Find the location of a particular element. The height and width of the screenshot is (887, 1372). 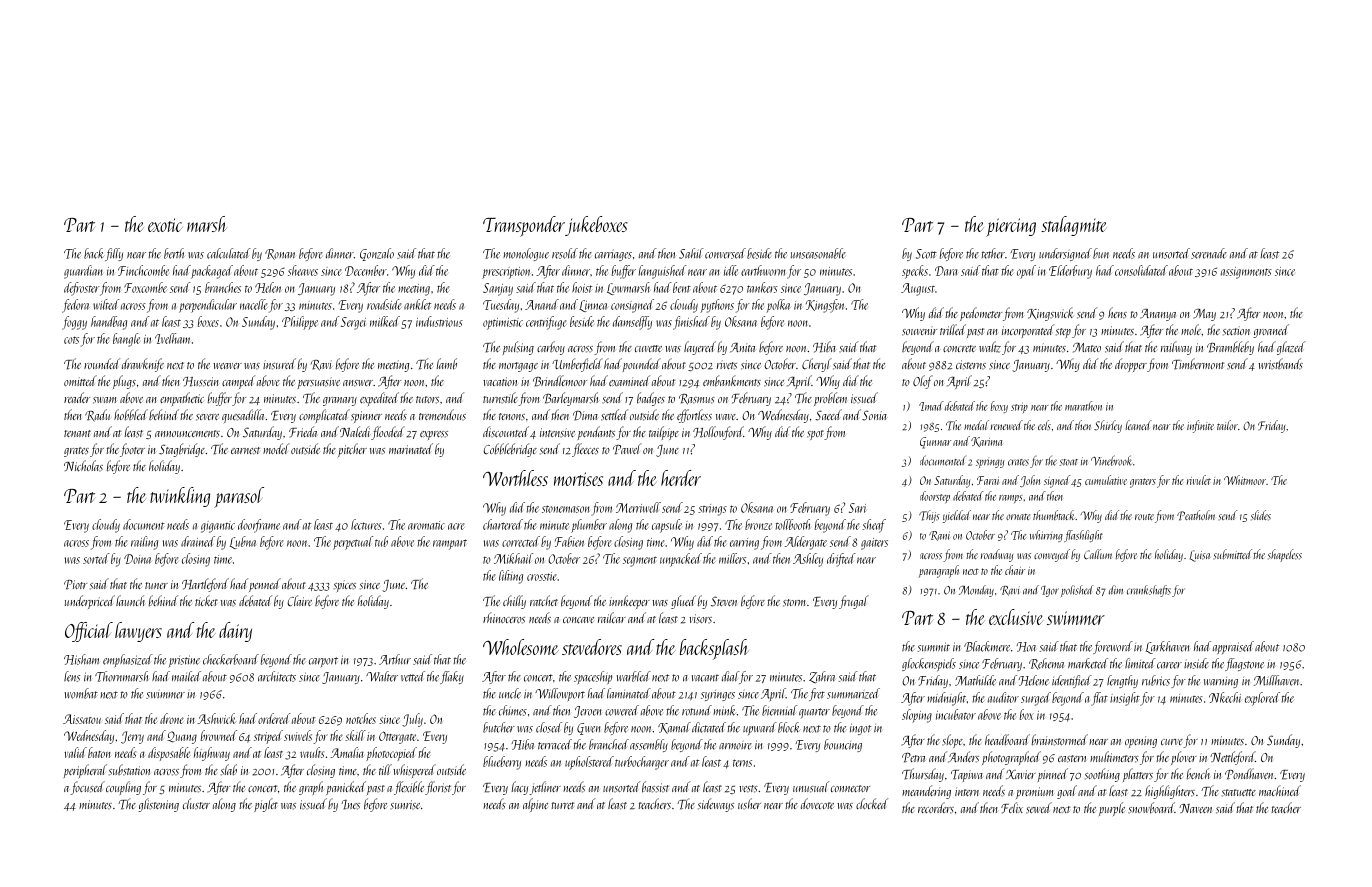

ratchet is located at coordinates (544, 600).
